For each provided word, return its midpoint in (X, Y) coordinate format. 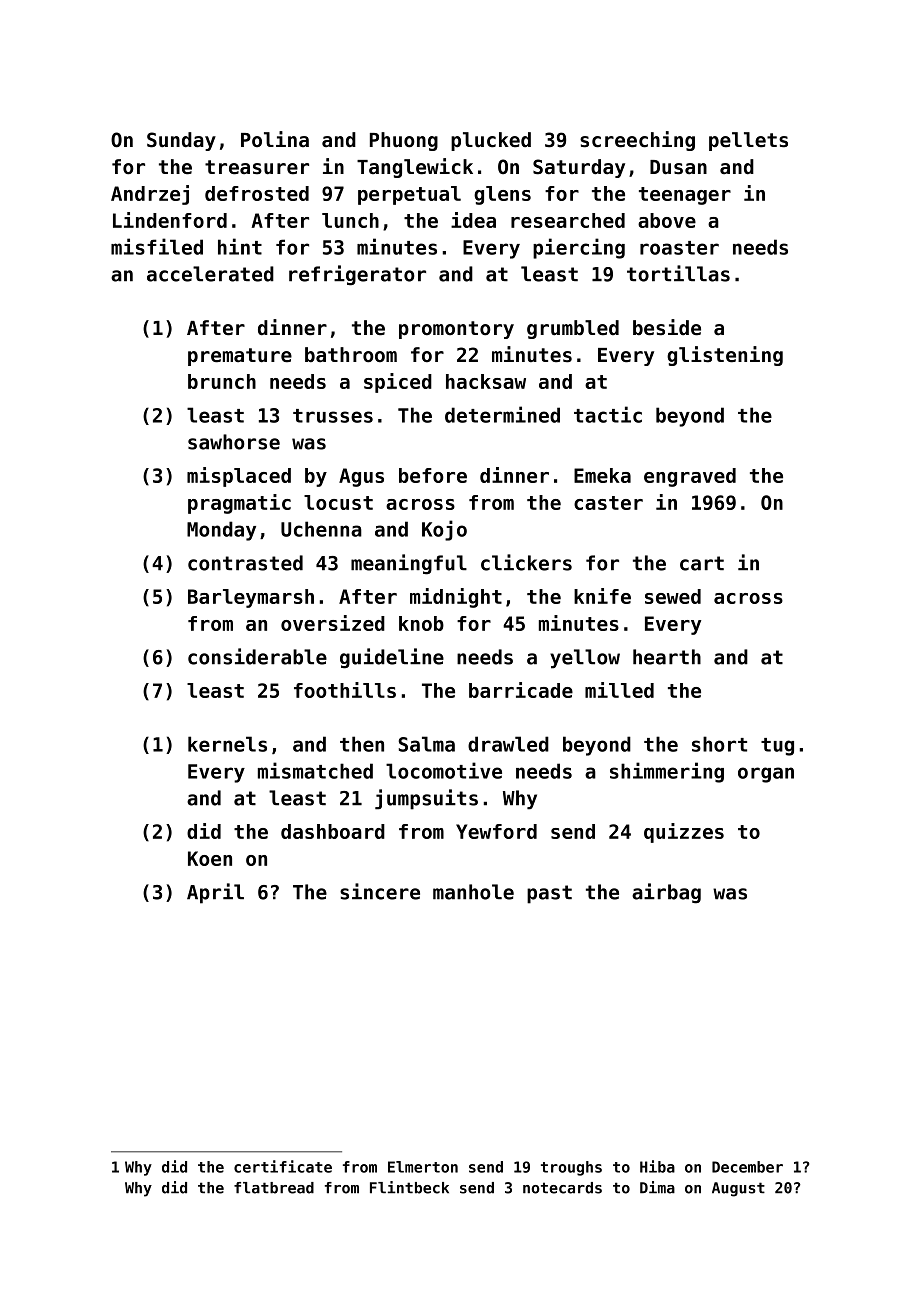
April (215, 893)
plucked (491, 141)
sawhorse (234, 442)
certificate (283, 1166)
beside (667, 327)
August (738, 1189)
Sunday (181, 141)
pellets (748, 141)
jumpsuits (426, 799)
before (433, 475)
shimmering (667, 772)
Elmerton (423, 1167)
